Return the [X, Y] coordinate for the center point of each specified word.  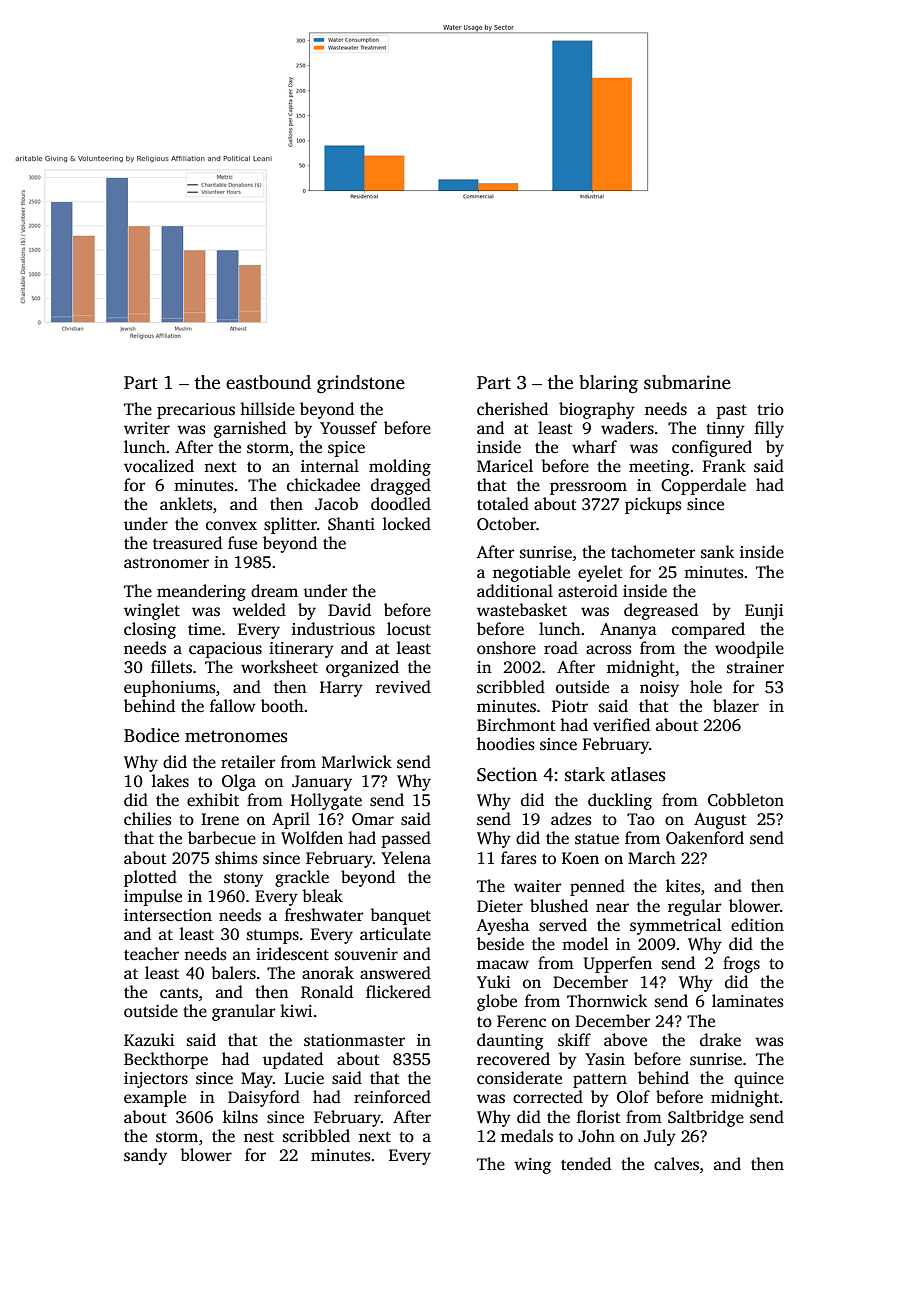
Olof [633, 1097]
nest [259, 1137]
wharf [594, 446]
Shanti [351, 524]
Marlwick [357, 762]
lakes [170, 781]
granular [243, 1012]
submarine [687, 382]
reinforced [392, 1097]
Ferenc [521, 1021]
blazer [736, 706]
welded [259, 610]
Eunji [764, 612]
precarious [196, 411]
